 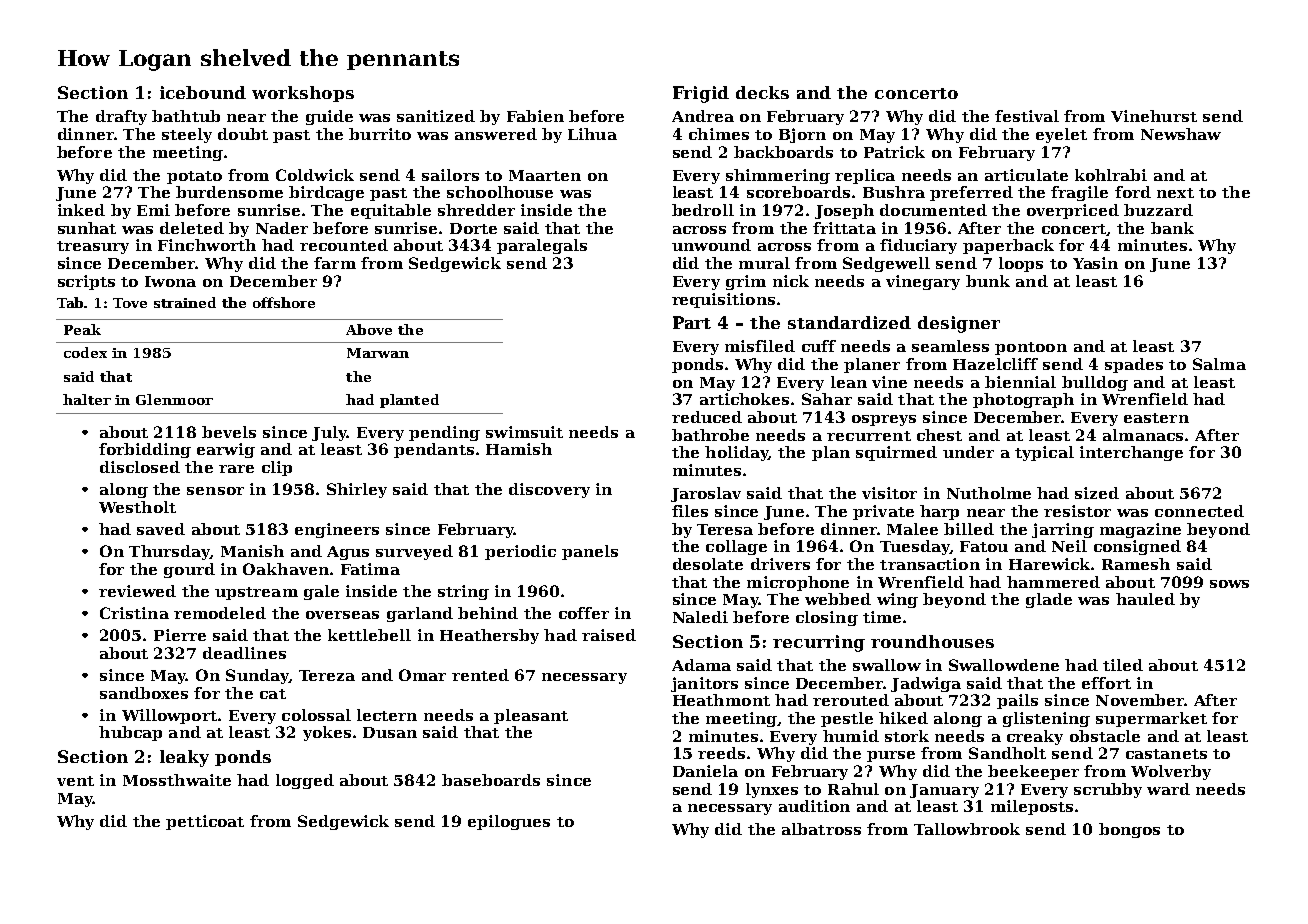 I want to click on festival, so click(x=1027, y=116).
